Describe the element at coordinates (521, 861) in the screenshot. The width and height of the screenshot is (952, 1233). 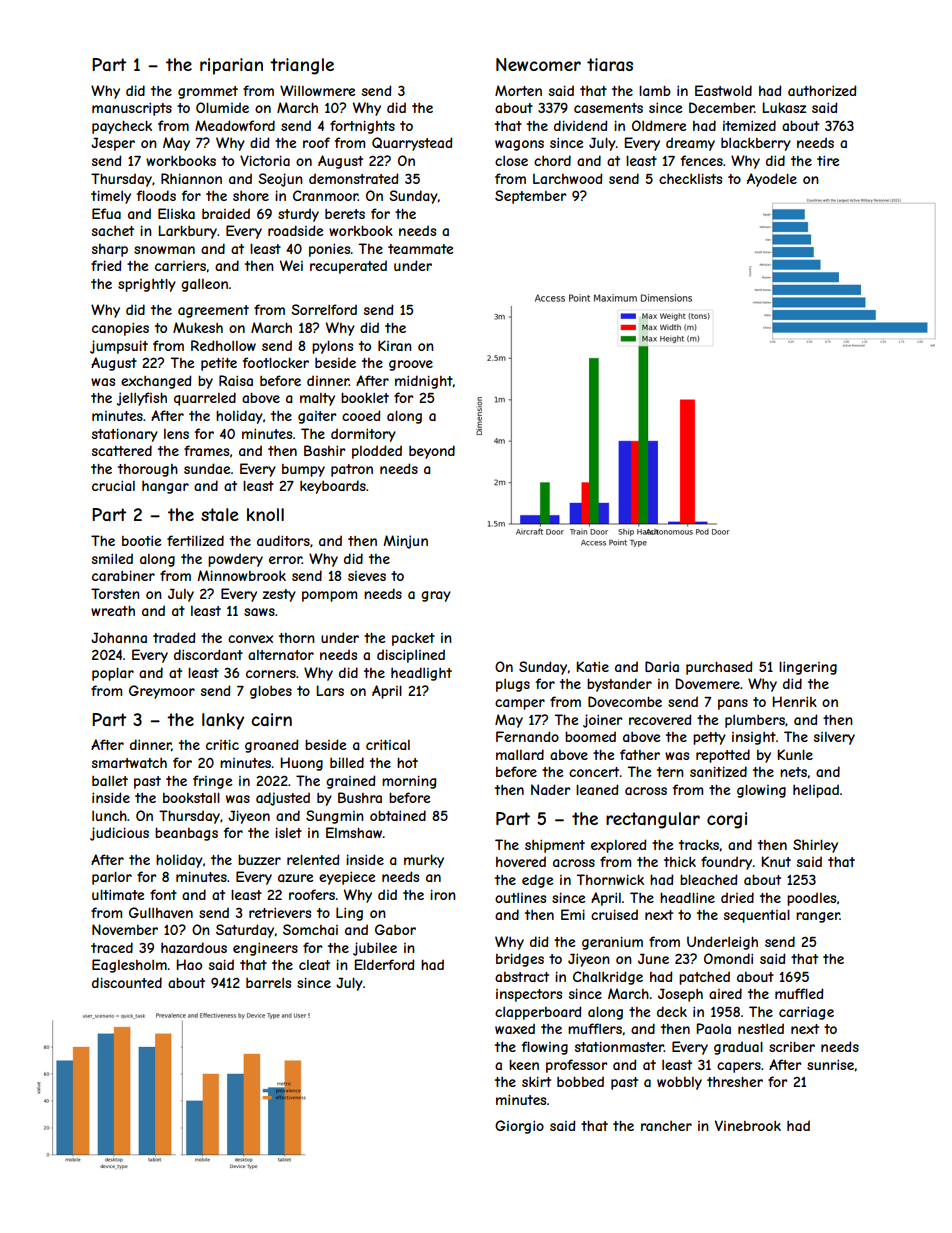
I see `hovered` at that location.
